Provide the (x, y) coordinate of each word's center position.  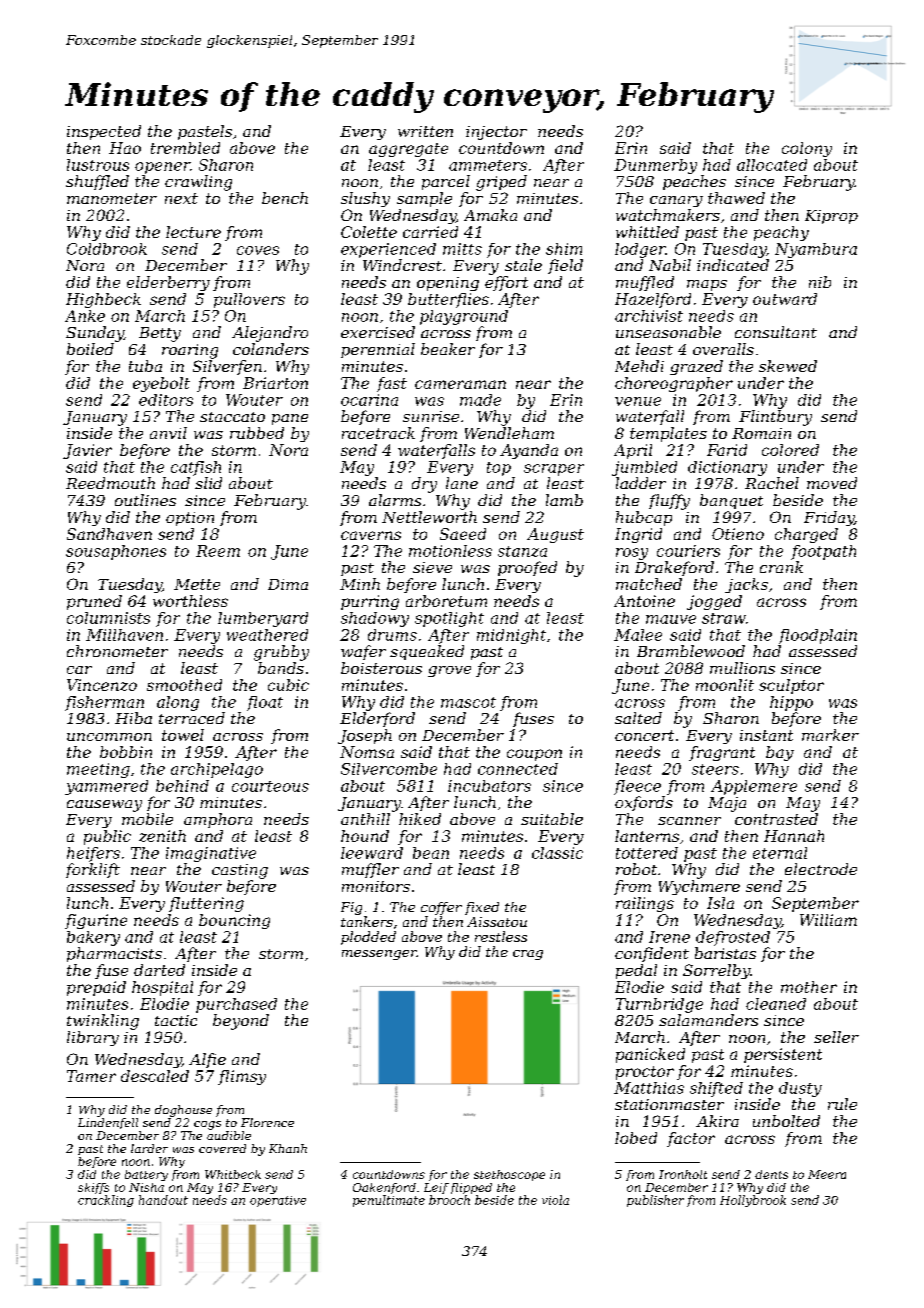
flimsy (242, 1077)
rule (842, 1104)
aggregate (408, 150)
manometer (112, 198)
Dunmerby (655, 166)
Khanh (288, 1148)
